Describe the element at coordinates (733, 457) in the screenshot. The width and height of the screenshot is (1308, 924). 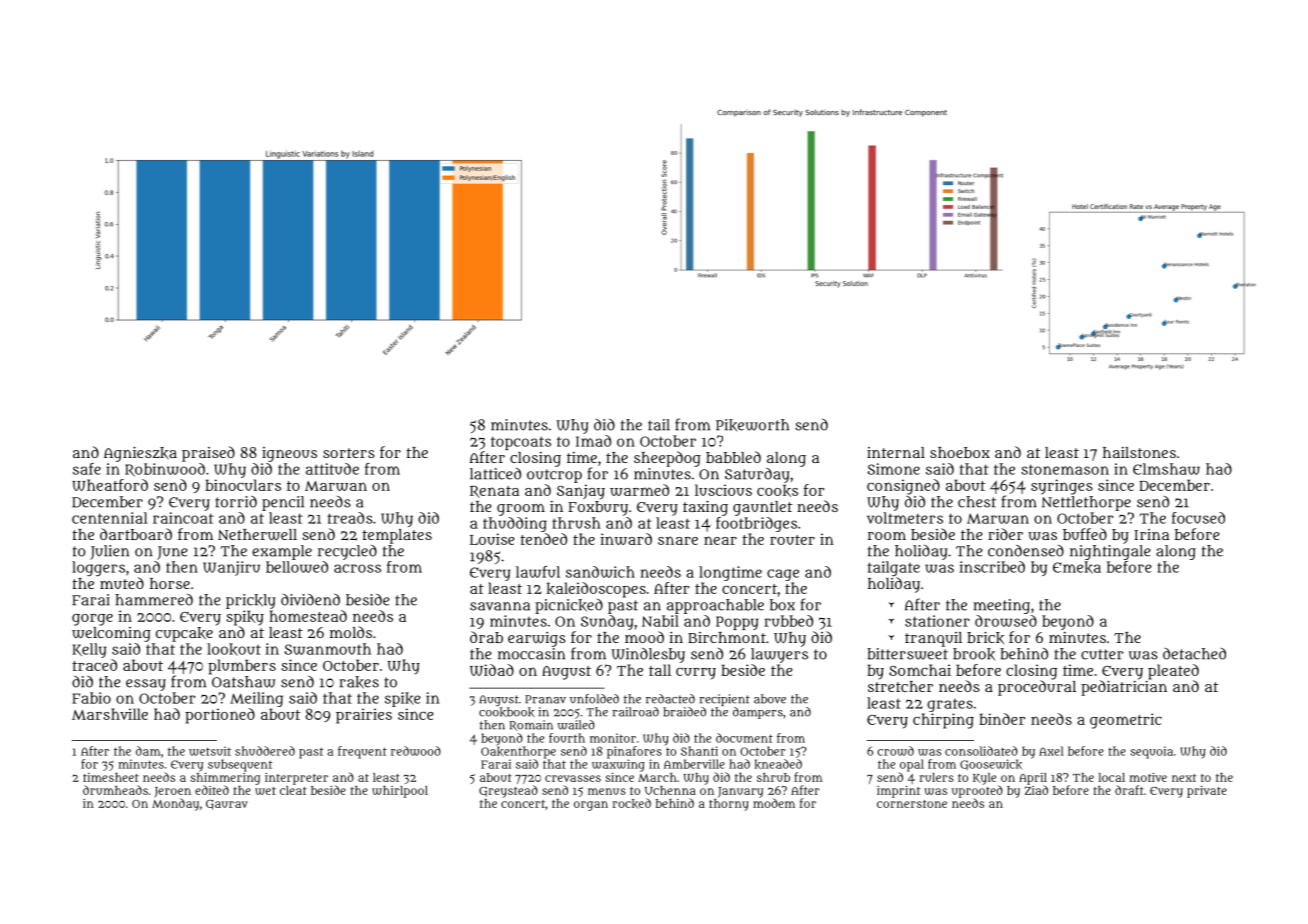
I see `babbled` at that location.
